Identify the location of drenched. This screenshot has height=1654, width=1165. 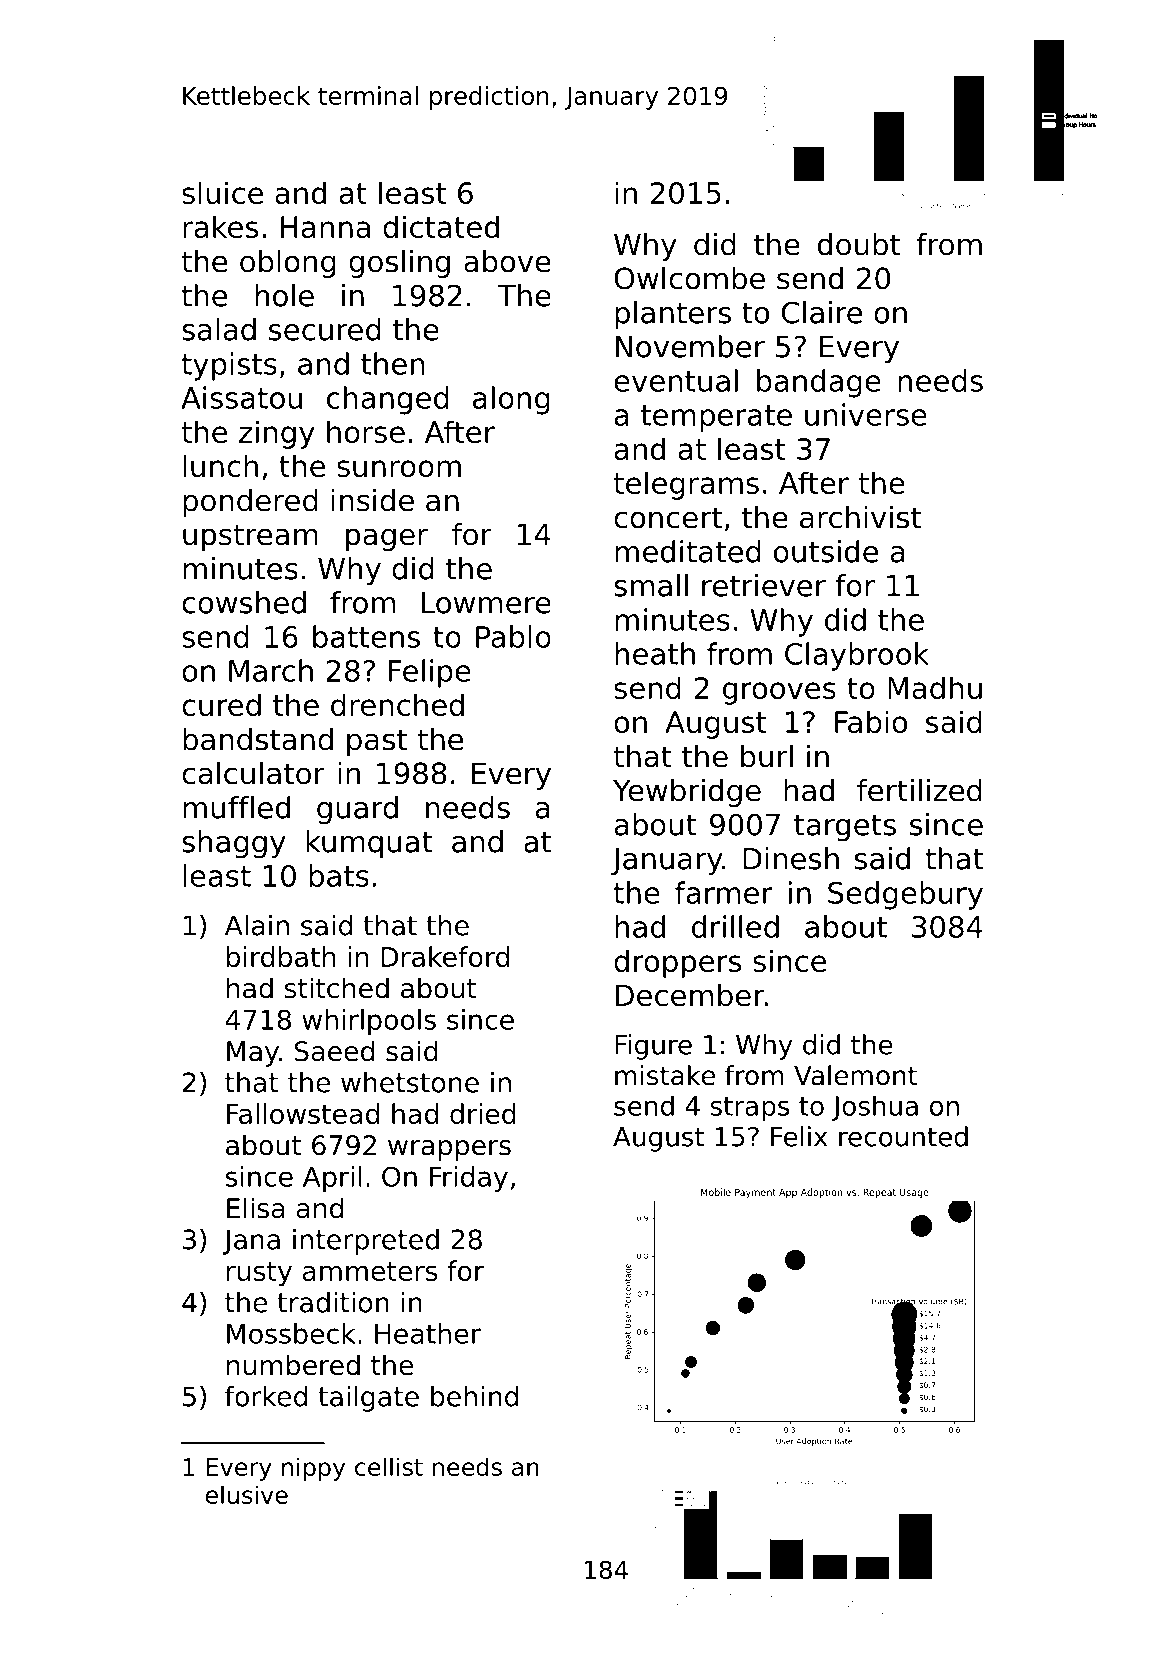
(397, 704).
